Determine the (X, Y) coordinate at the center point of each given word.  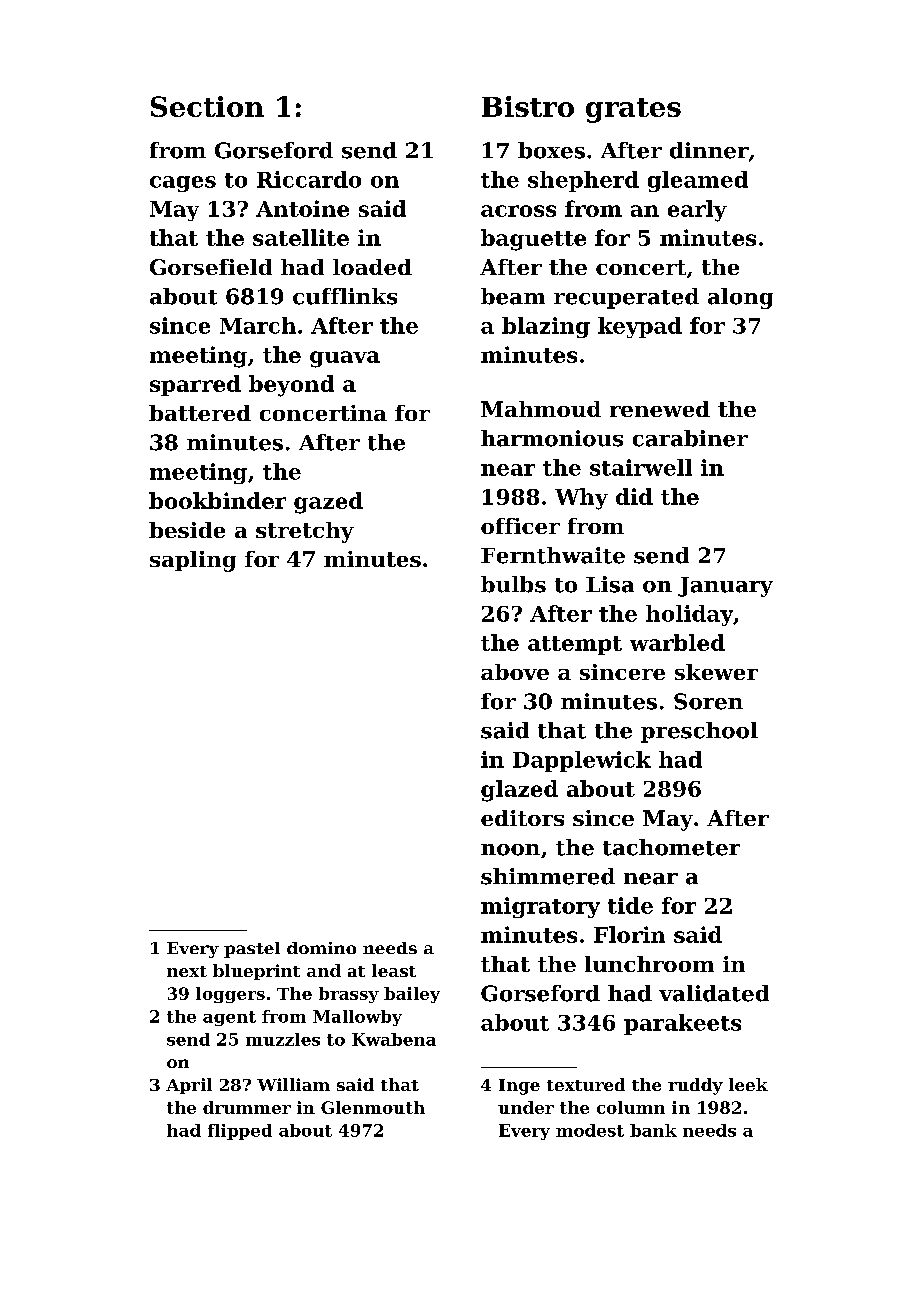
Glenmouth (373, 1107)
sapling (193, 561)
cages (183, 184)
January (725, 587)
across (518, 211)
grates (633, 110)
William (293, 1084)
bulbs (513, 584)
